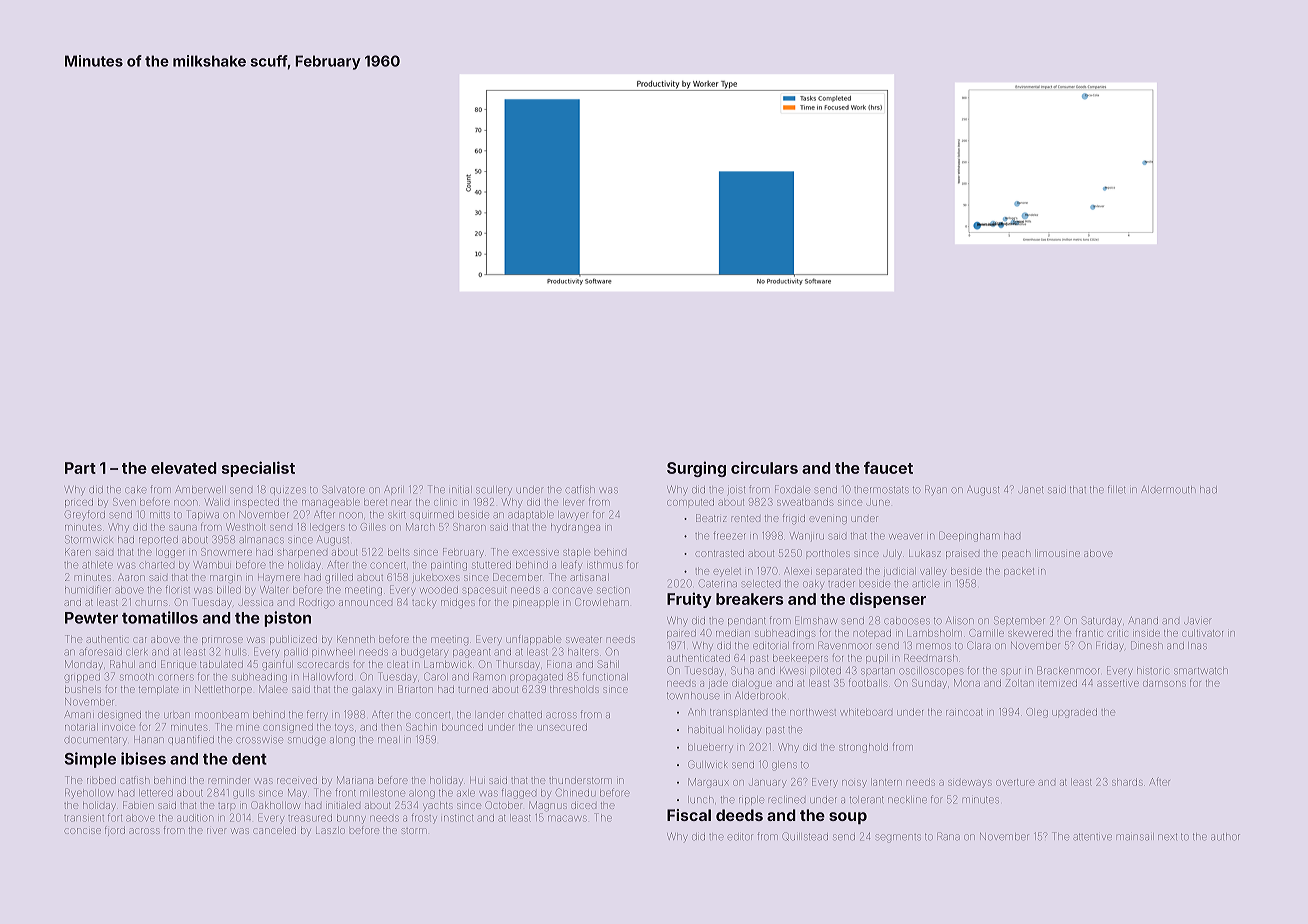 The width and height of the document is (1308, 924). Describe the element at coordinates (696, 469) in the document. I see `Surging` at that location.
